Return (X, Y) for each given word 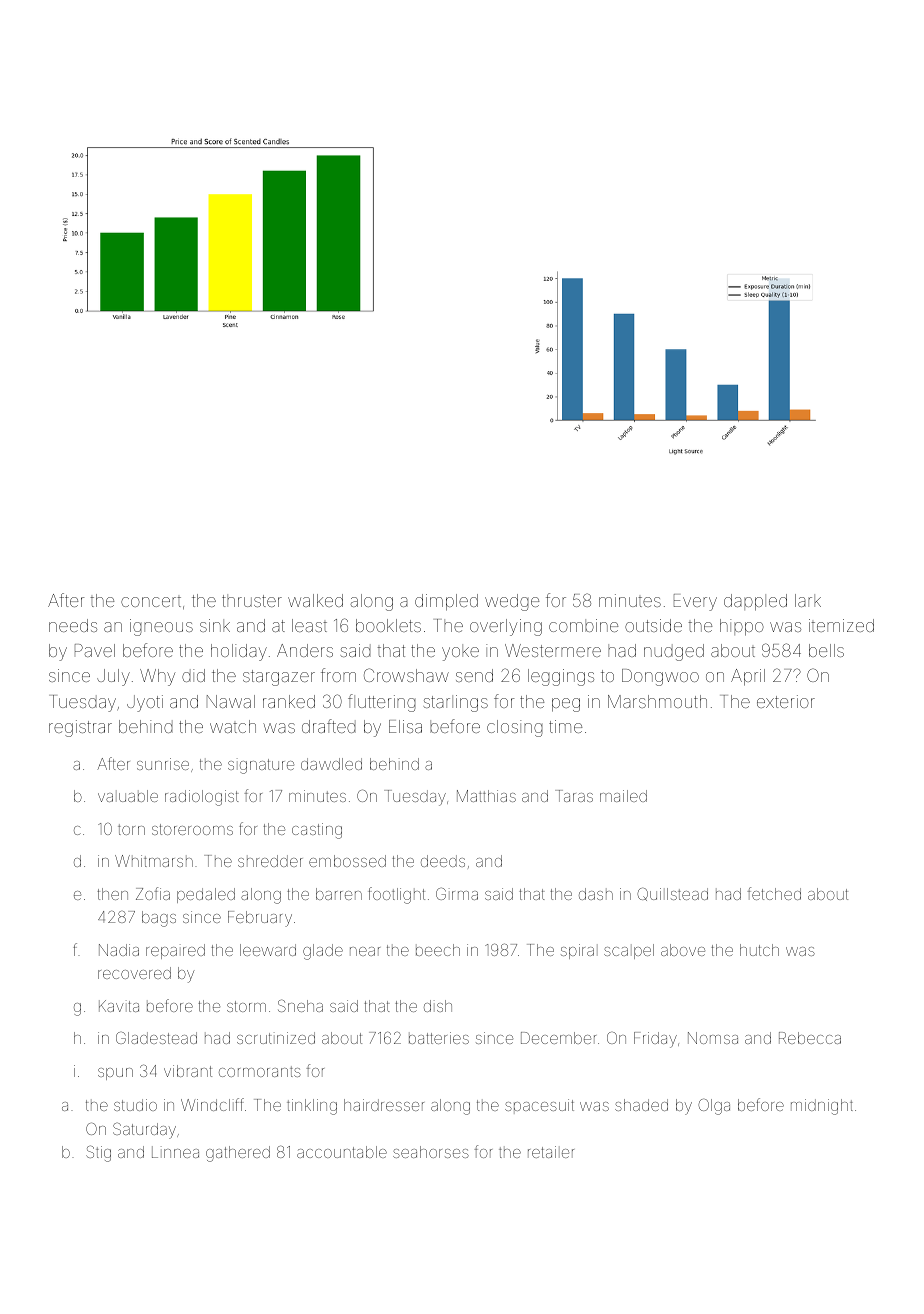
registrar (80, 728)
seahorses (431, 1152)
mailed (623, 796)
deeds (443, 861)
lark (808, 600)
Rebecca (810, 1038)
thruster (252, 600)
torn (131, 829)
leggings (561, 677)
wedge (512, 602)
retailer (551, 1152)
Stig (98, 1153)
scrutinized (276, 1038)
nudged (674, 652)
